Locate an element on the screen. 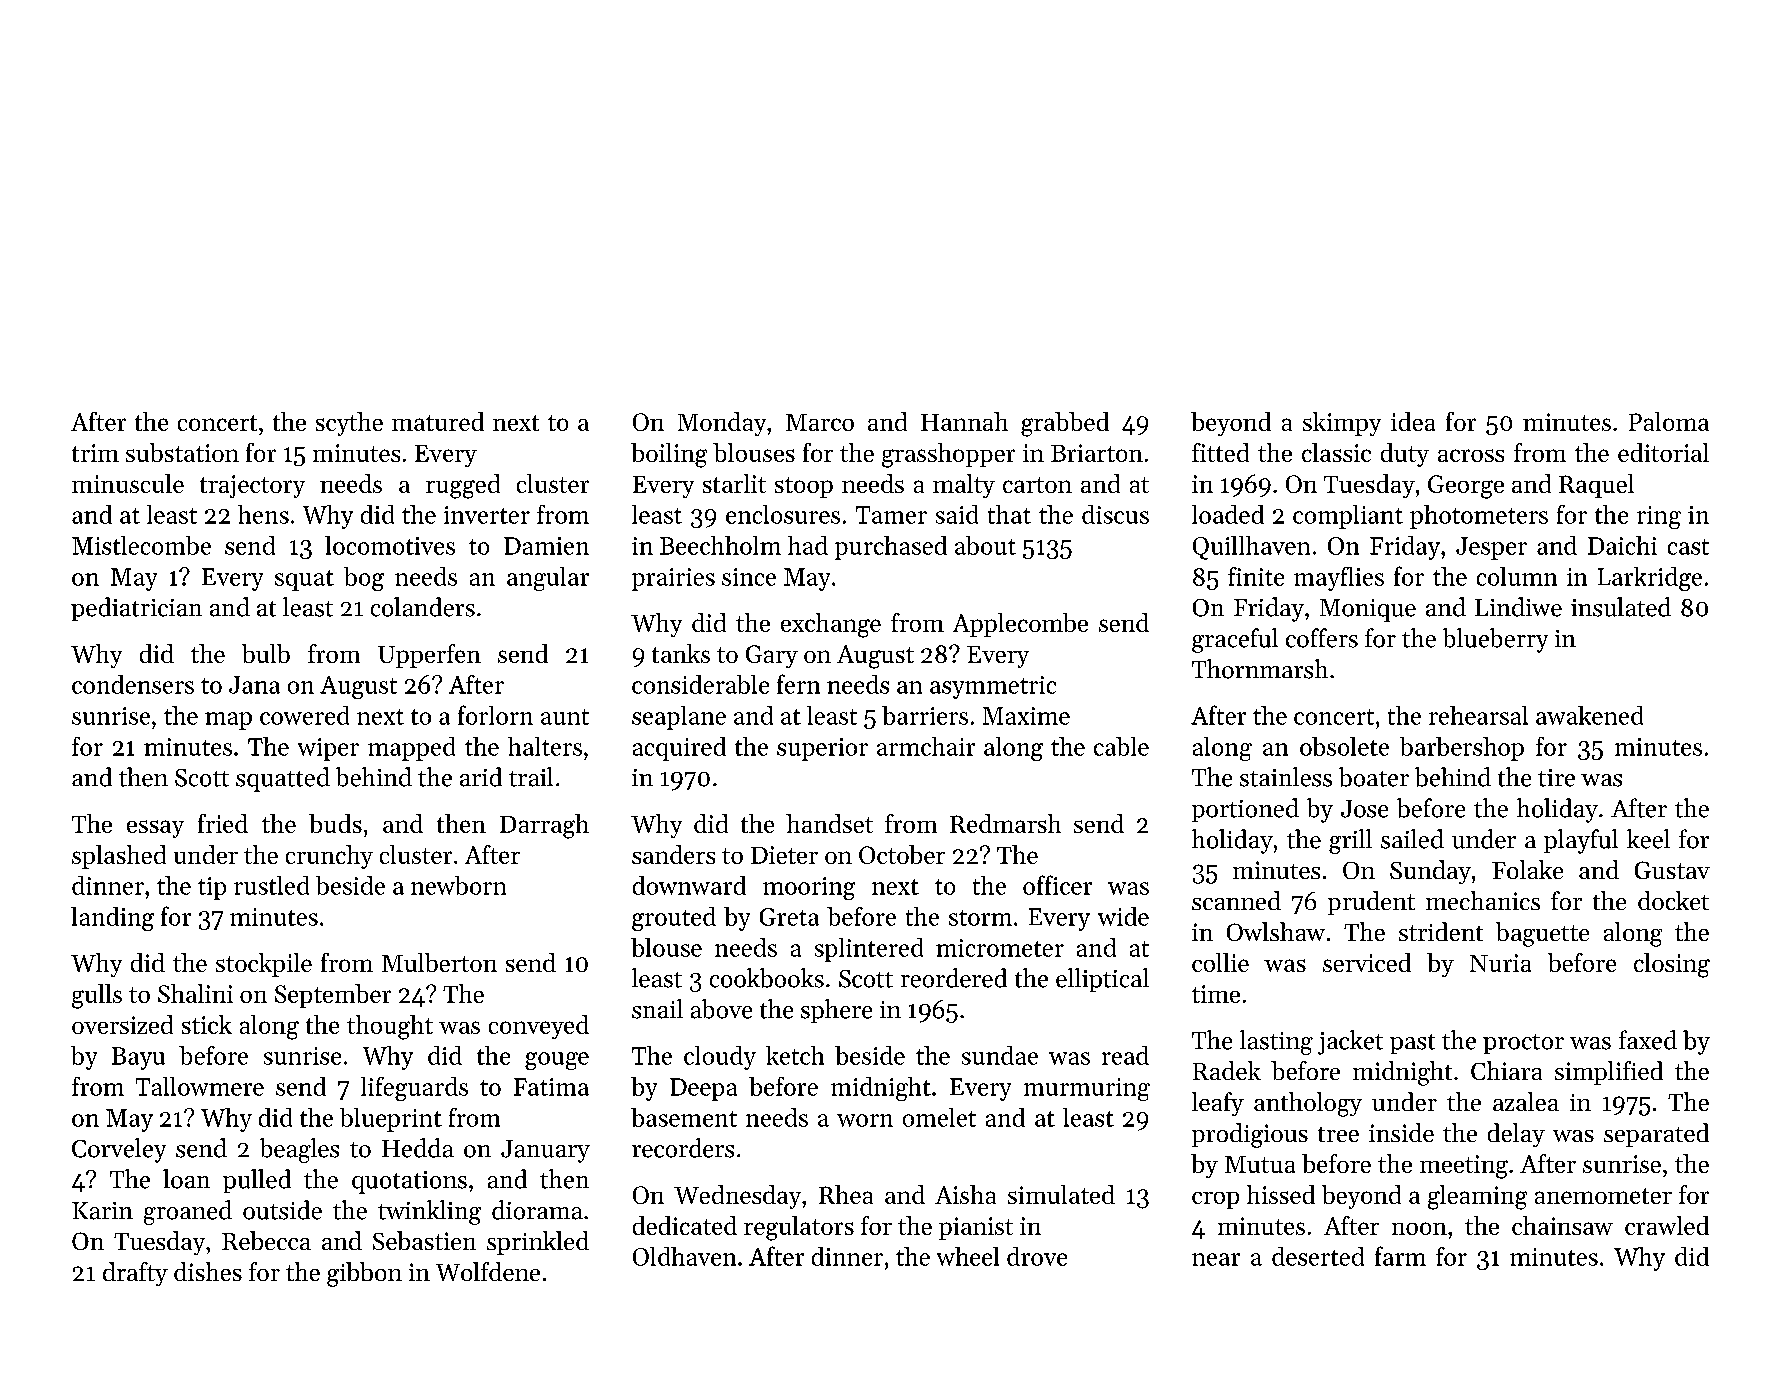  farm is located at coordinates (1400, 1256).
